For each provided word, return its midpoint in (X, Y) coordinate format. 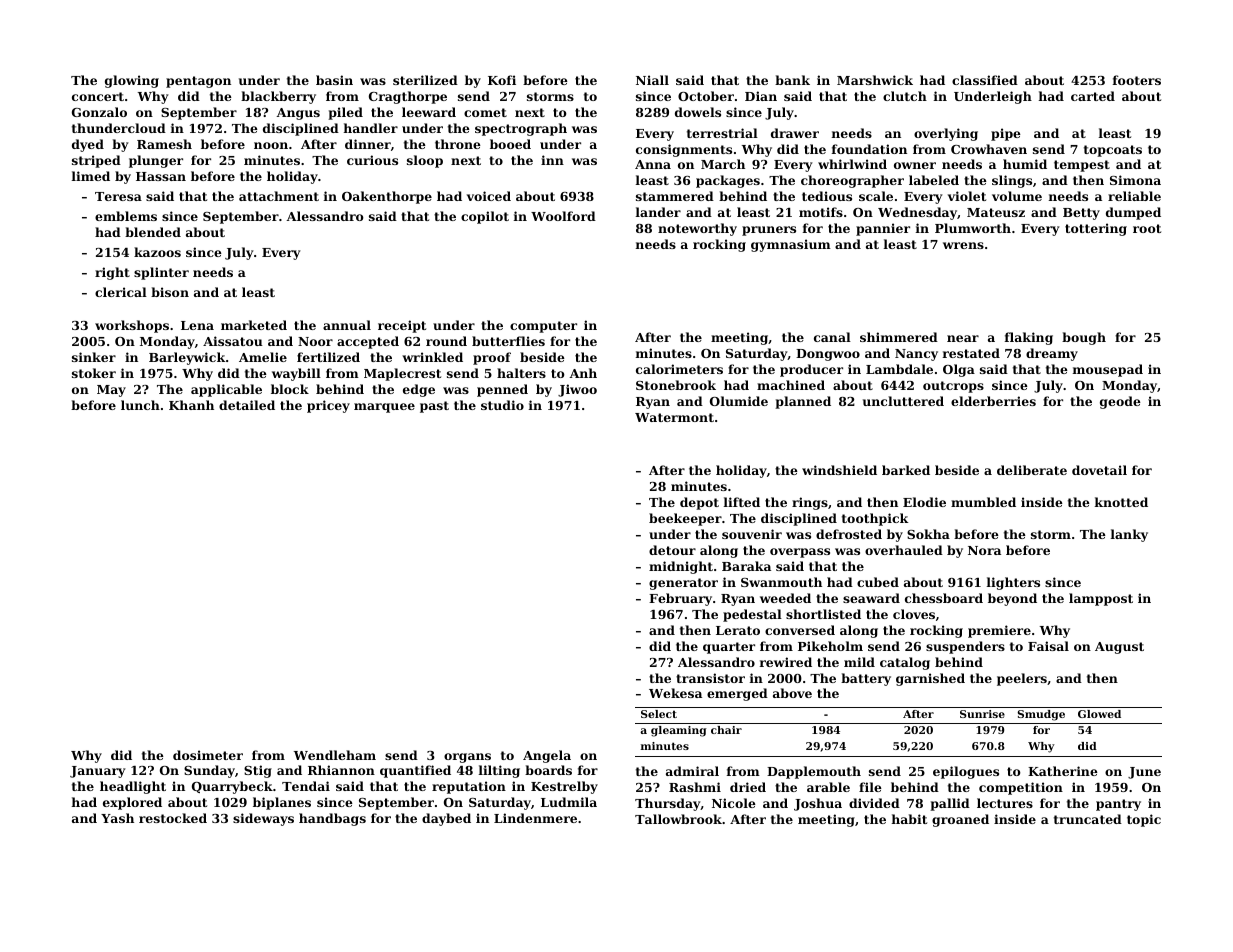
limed (91, 176)
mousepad (1108, 370)
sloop (425, 161)
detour (672, 550)
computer (543, 327)
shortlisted (823, 614)
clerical (121, 292)
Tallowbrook (678, 819)
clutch (905, 96)
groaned (960, 820)
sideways (263, 819)
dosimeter (208, 755)
